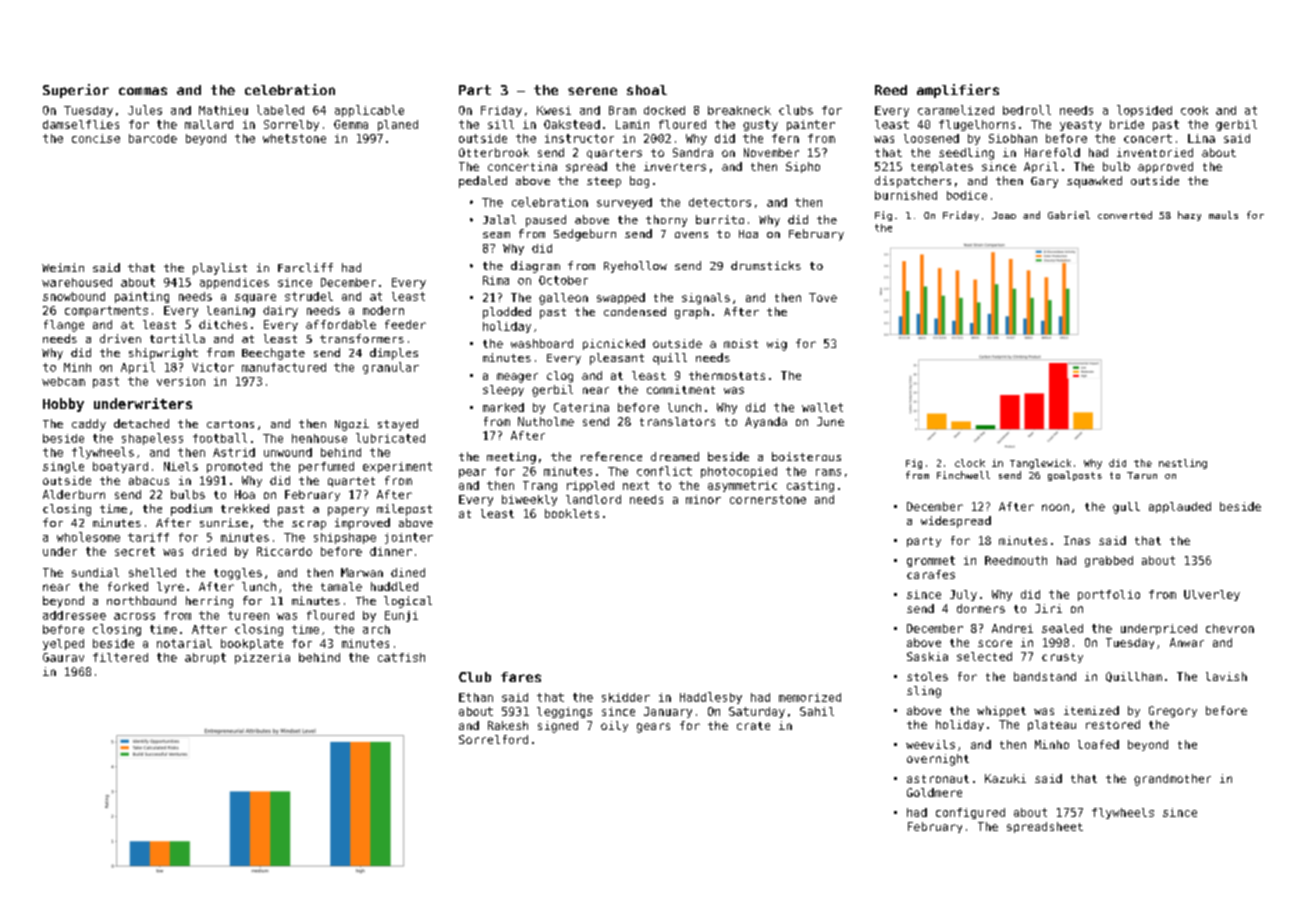  Describe the element at coordinates (1142, 475) in the document. I see `Tarun` at that location.
